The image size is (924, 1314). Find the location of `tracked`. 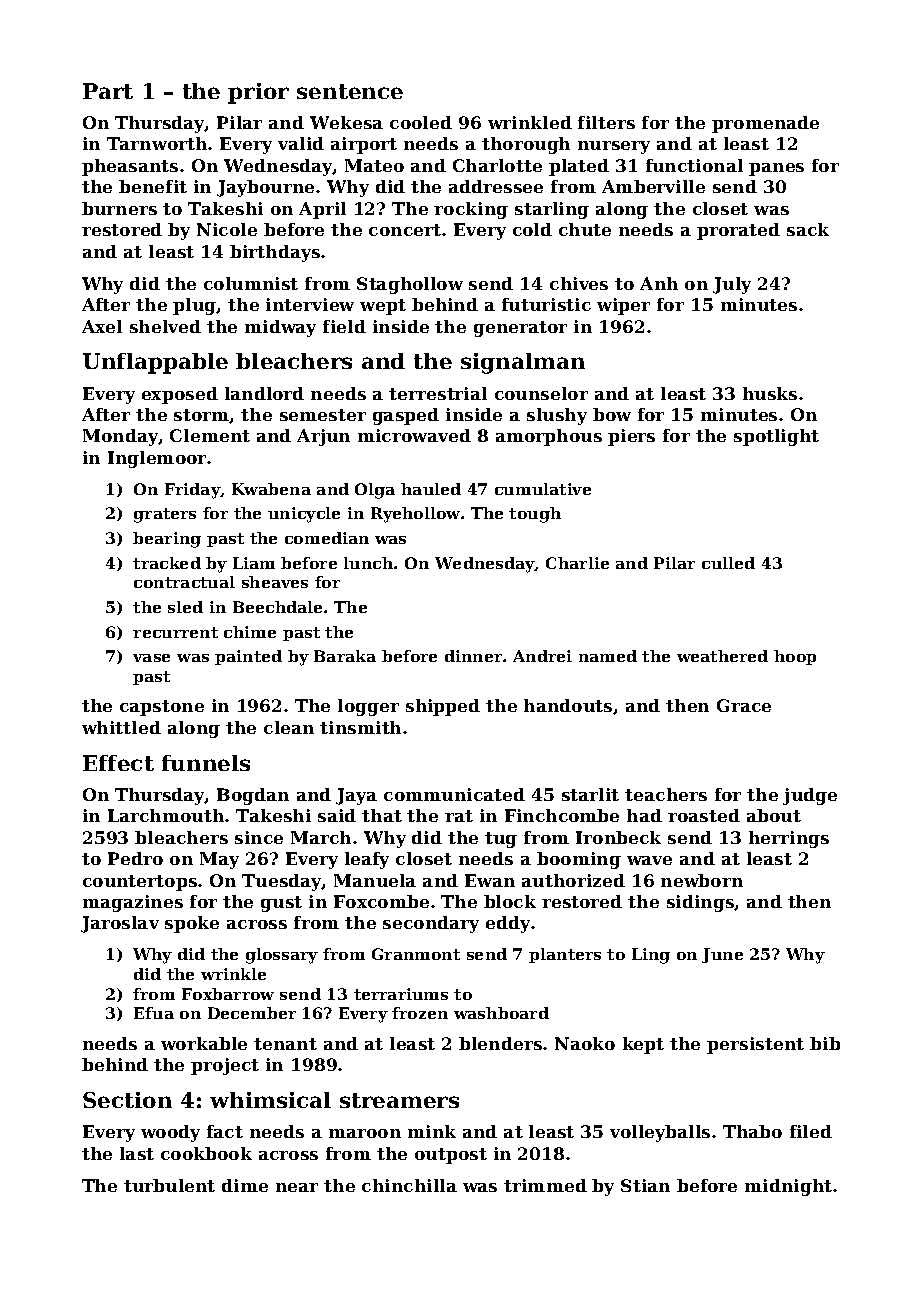

tracked is located at coordinates (167, 563).
